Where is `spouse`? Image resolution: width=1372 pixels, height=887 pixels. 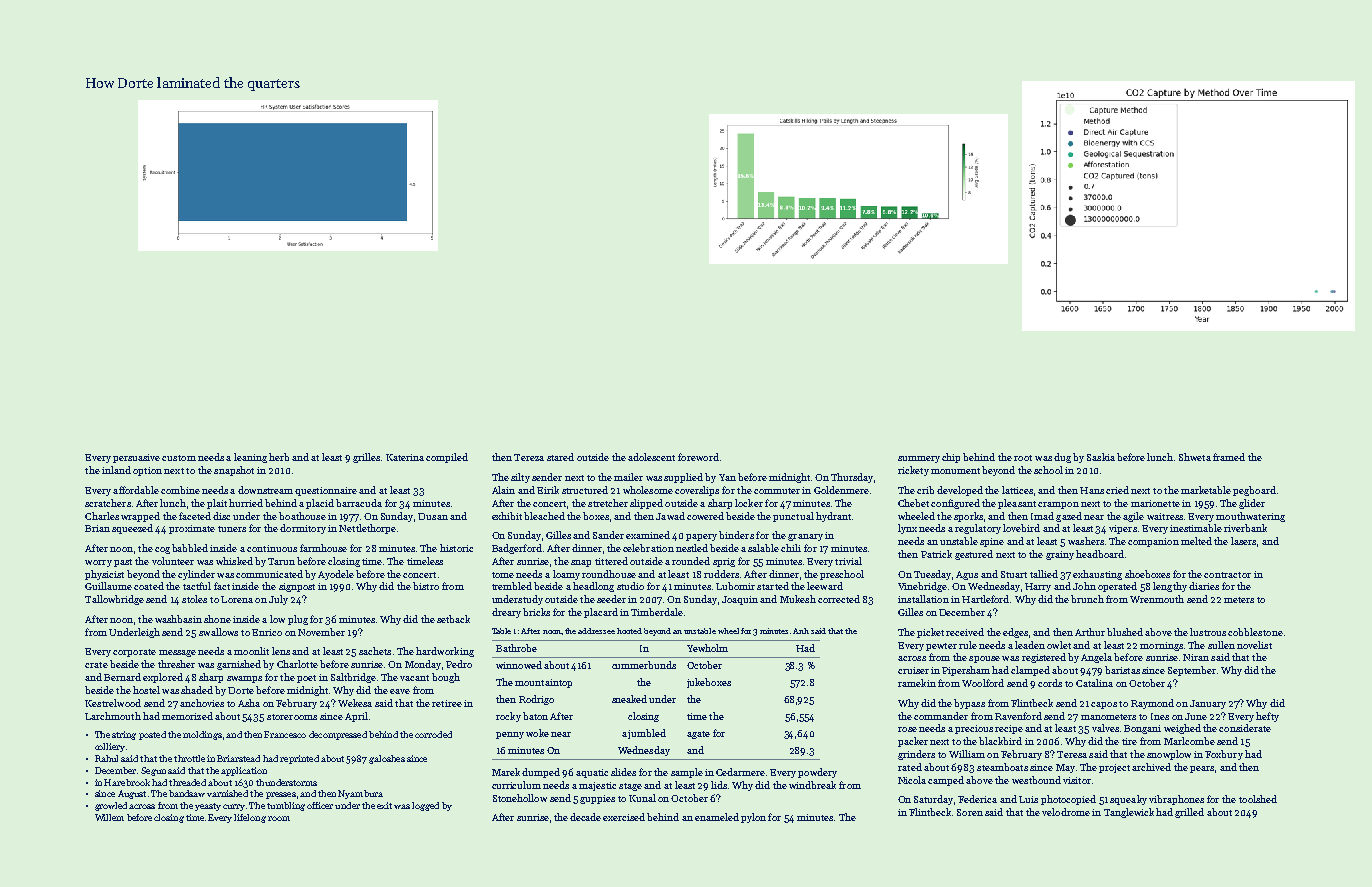
spouse is located at coordinates (984, 659).
